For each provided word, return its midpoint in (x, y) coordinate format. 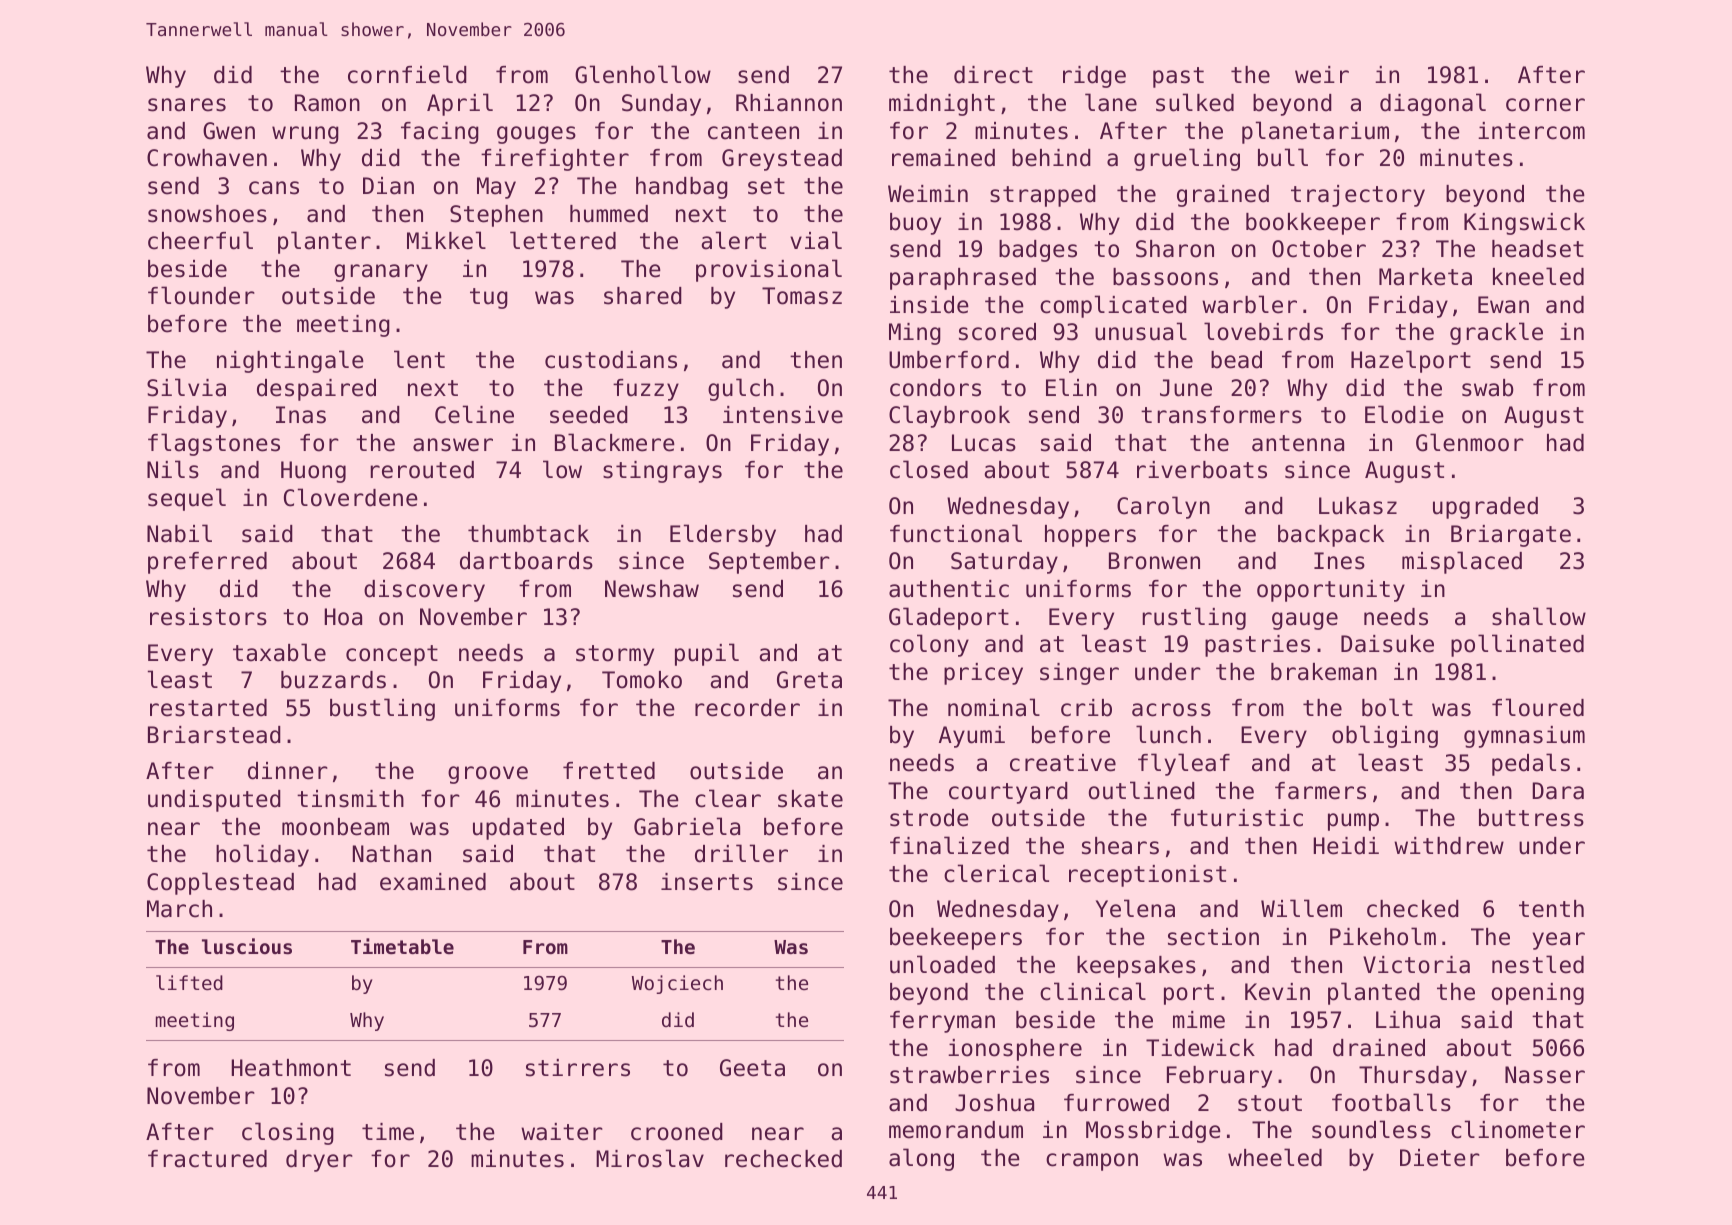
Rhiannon (789, 103)
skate (810, 799)
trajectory (1358, 196)
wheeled (1275, 1157)
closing (288, 1133)
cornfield (407, 74)
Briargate (1511, 536)
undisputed (214, 801)
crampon (1092, 1162)
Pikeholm (1383, 936)
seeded (589, 415)
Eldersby (723, 535)
